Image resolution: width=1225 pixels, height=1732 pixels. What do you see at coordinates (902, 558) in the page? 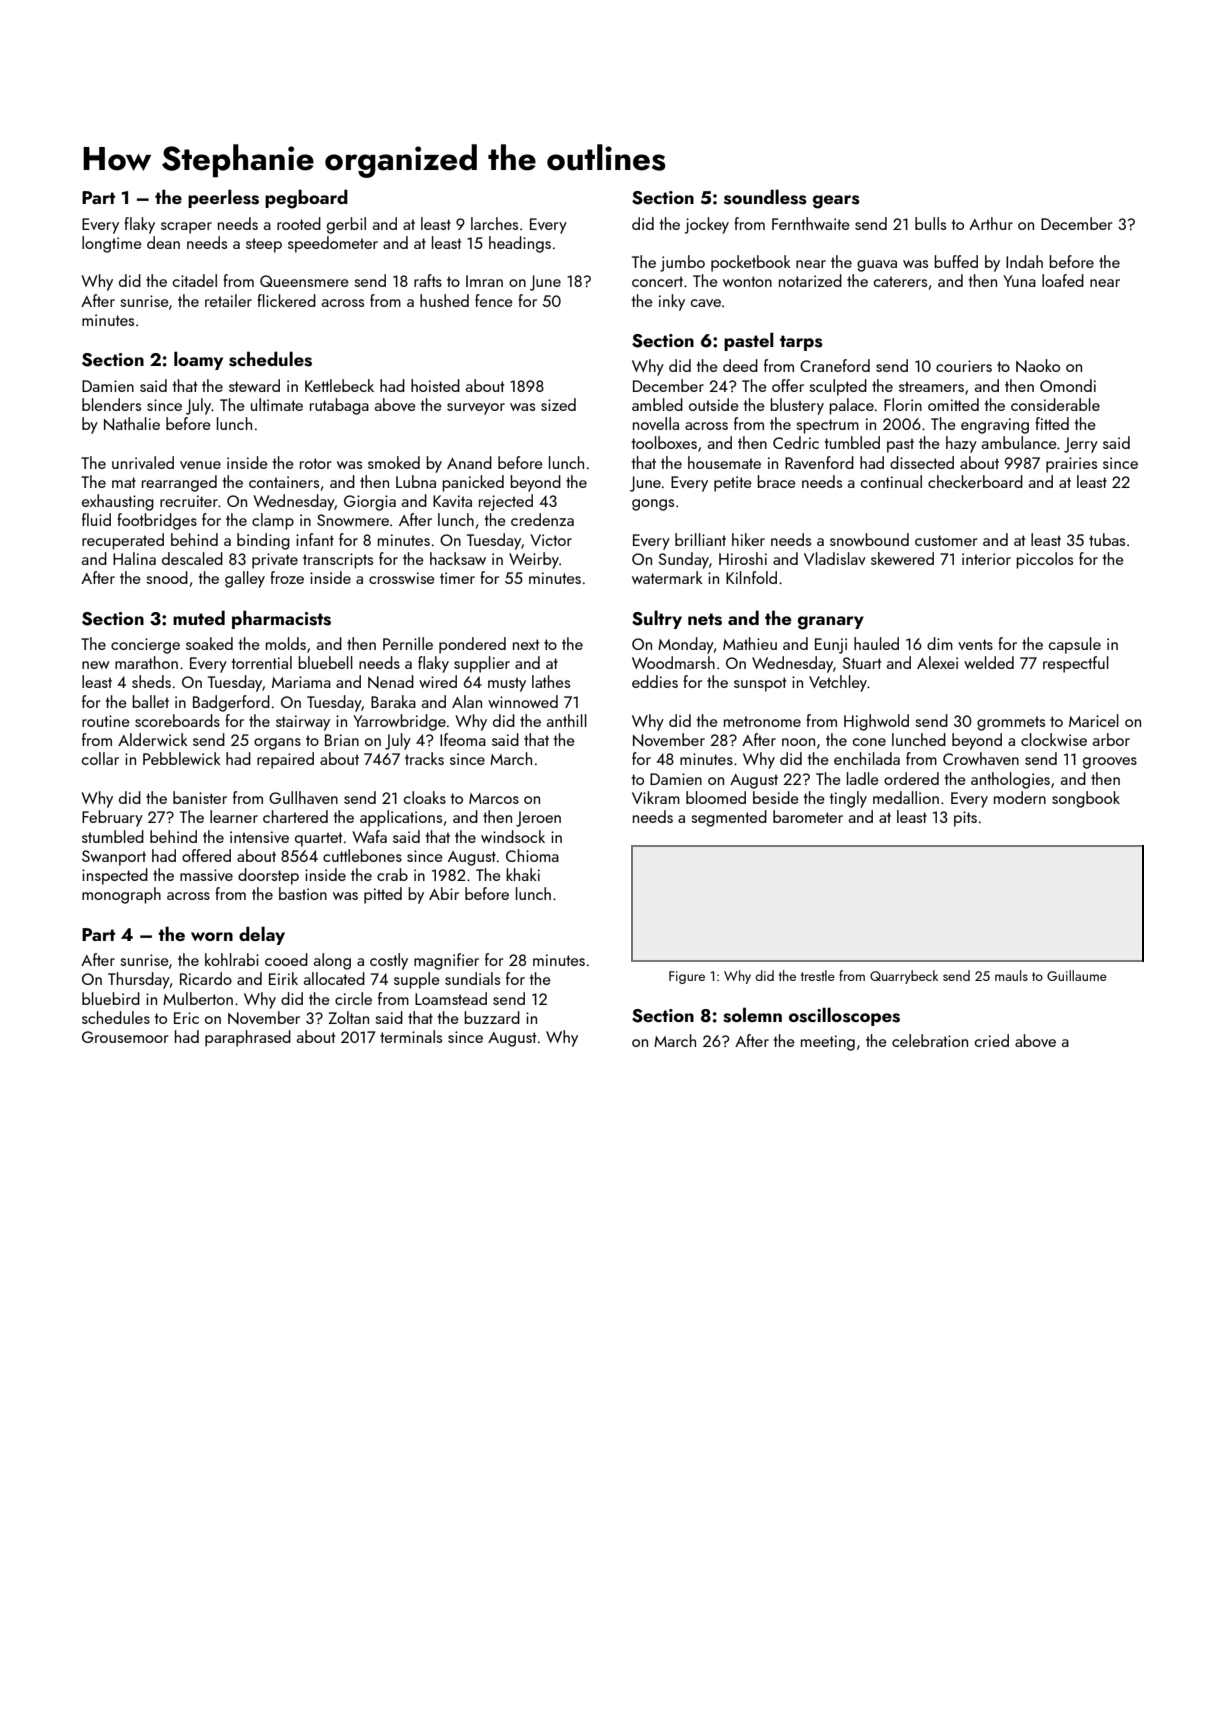
I see `skewered` at bounding box center [902, 558].
